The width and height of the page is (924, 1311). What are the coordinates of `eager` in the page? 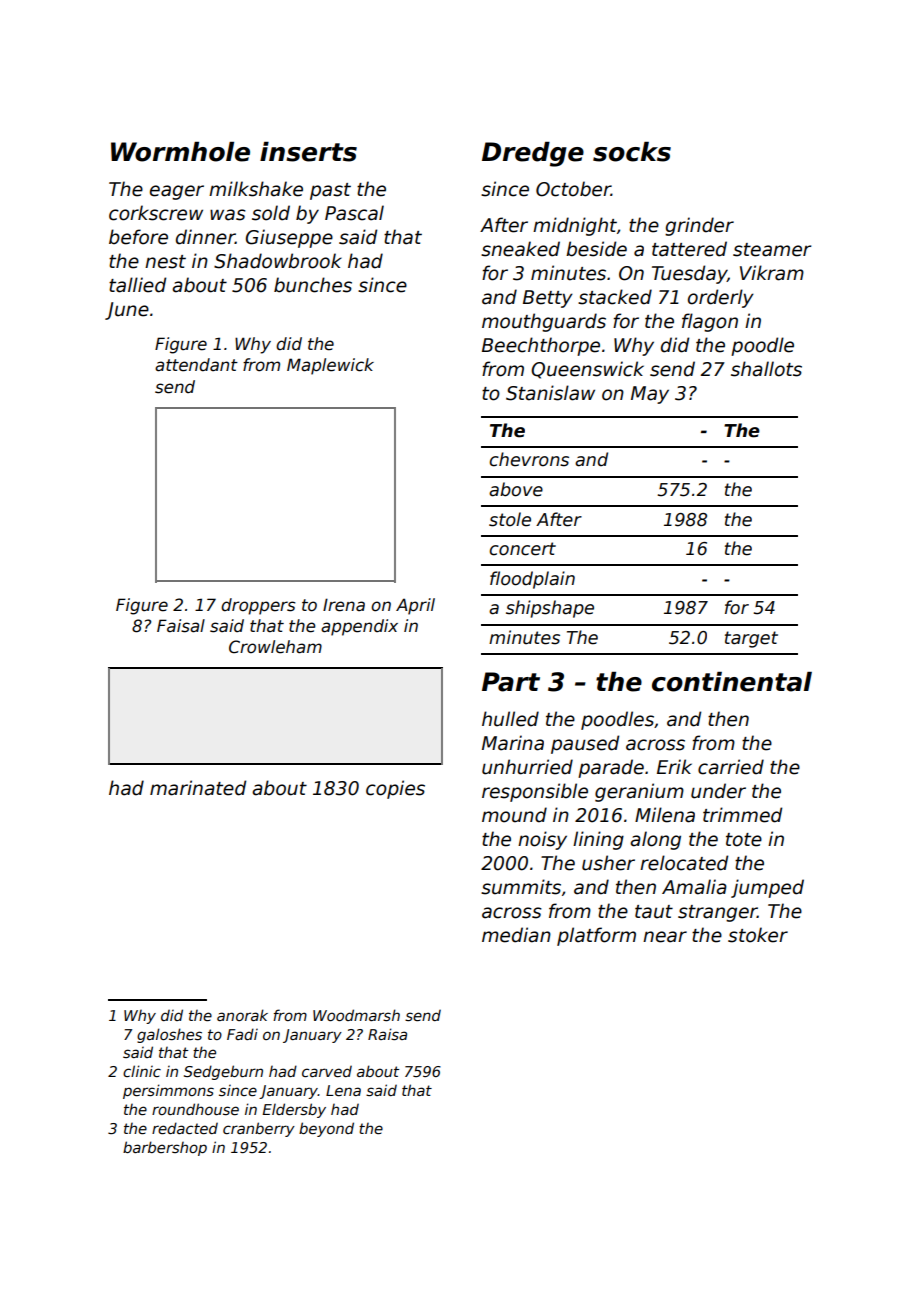 It's located at (177, 192).
